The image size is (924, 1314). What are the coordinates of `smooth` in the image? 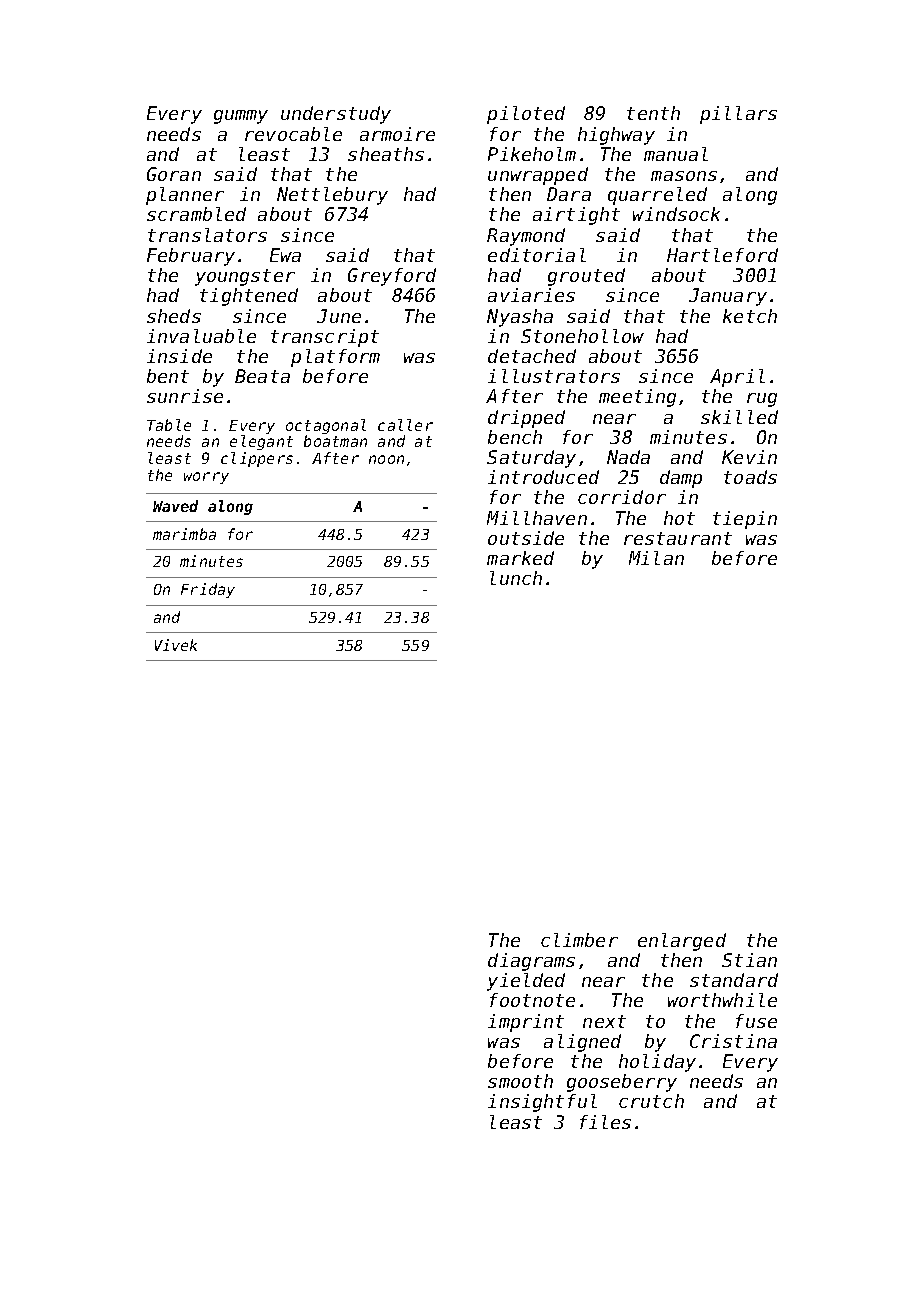 It's located at (520, 1081).
